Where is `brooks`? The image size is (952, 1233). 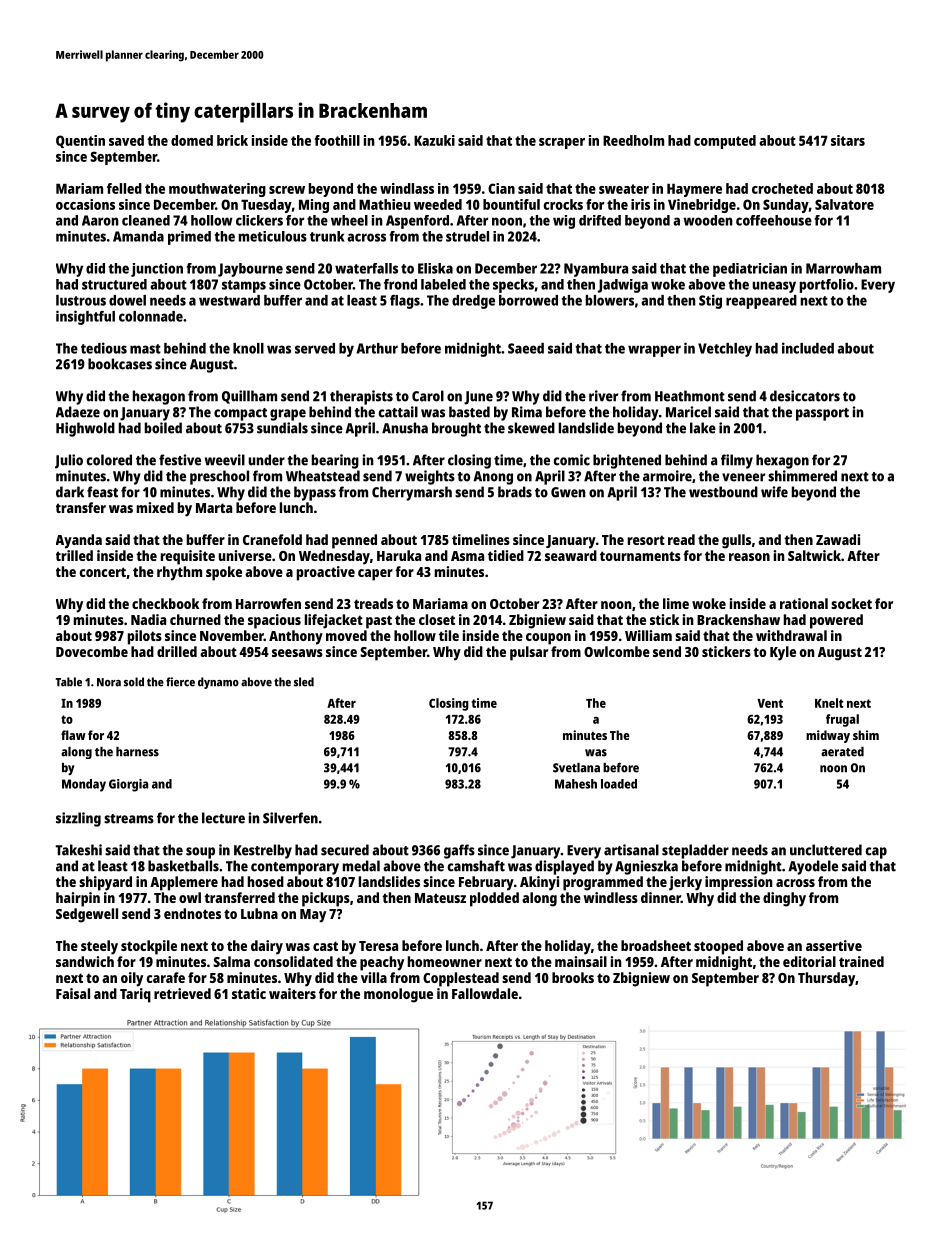 brooks is located at coordinates (573, 977).
